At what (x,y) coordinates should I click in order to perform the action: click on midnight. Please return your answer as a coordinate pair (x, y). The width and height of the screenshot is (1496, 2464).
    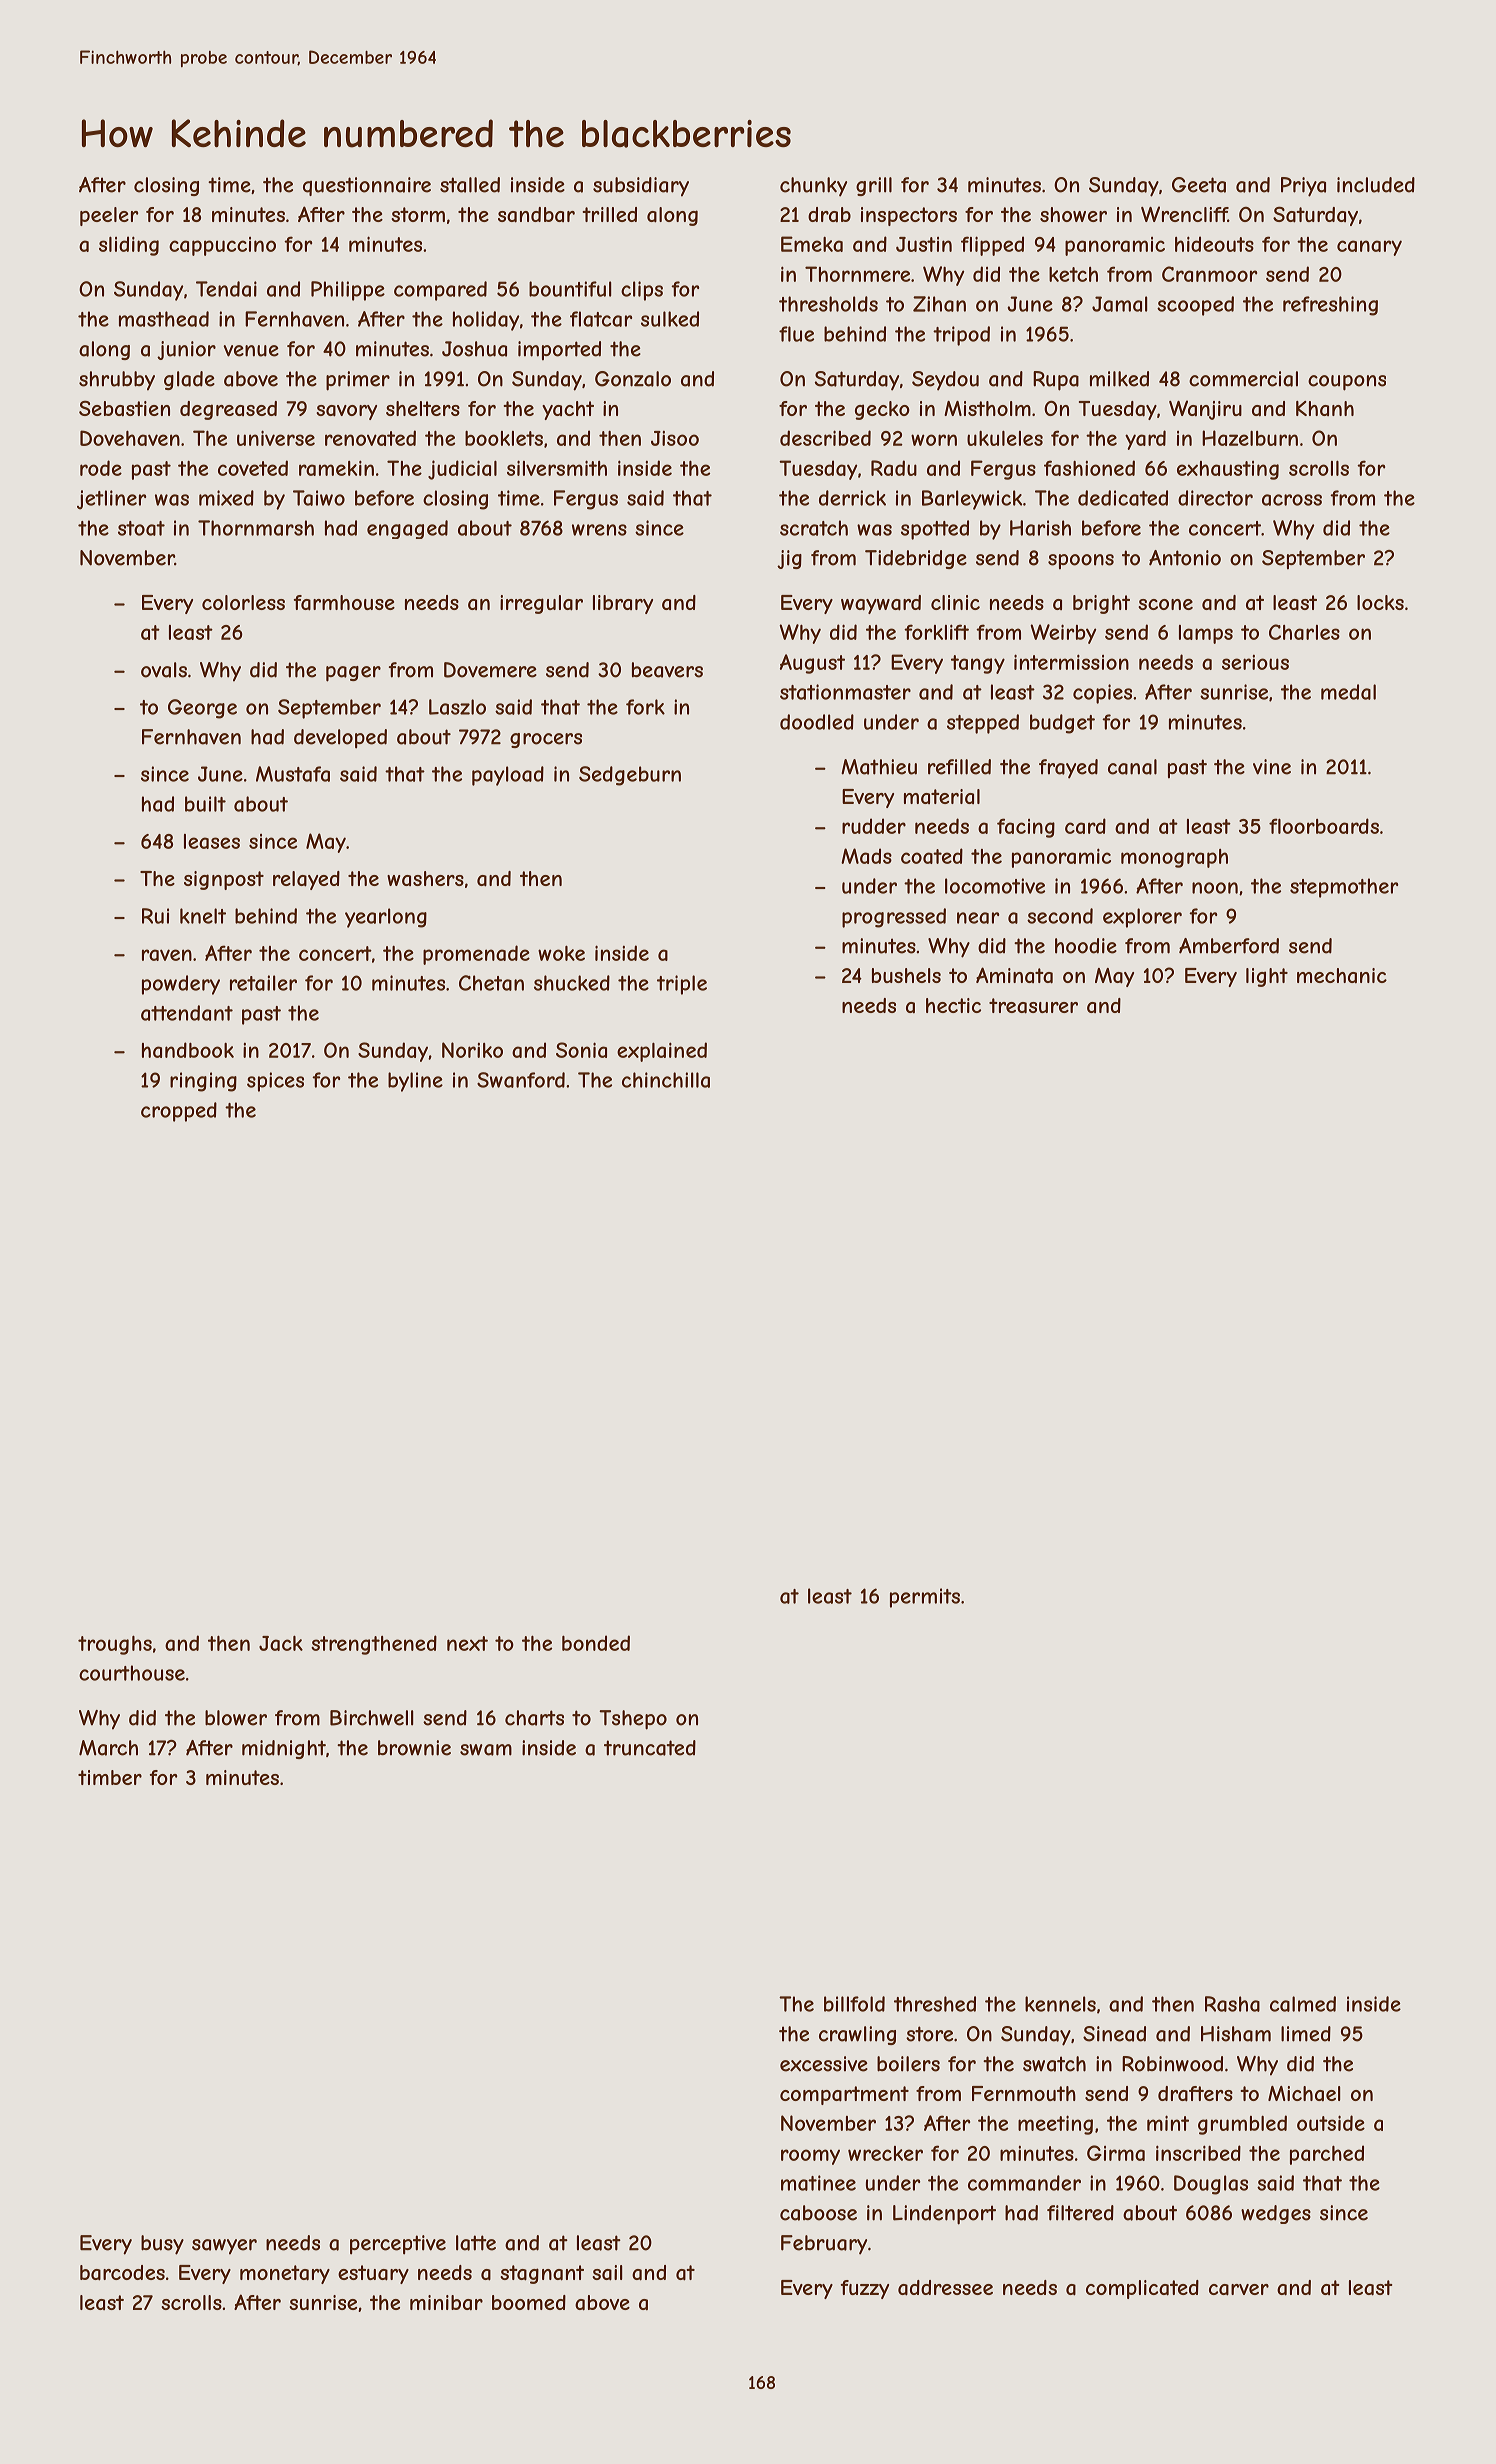
    Looking at the image, I should click on (284, 1749).
